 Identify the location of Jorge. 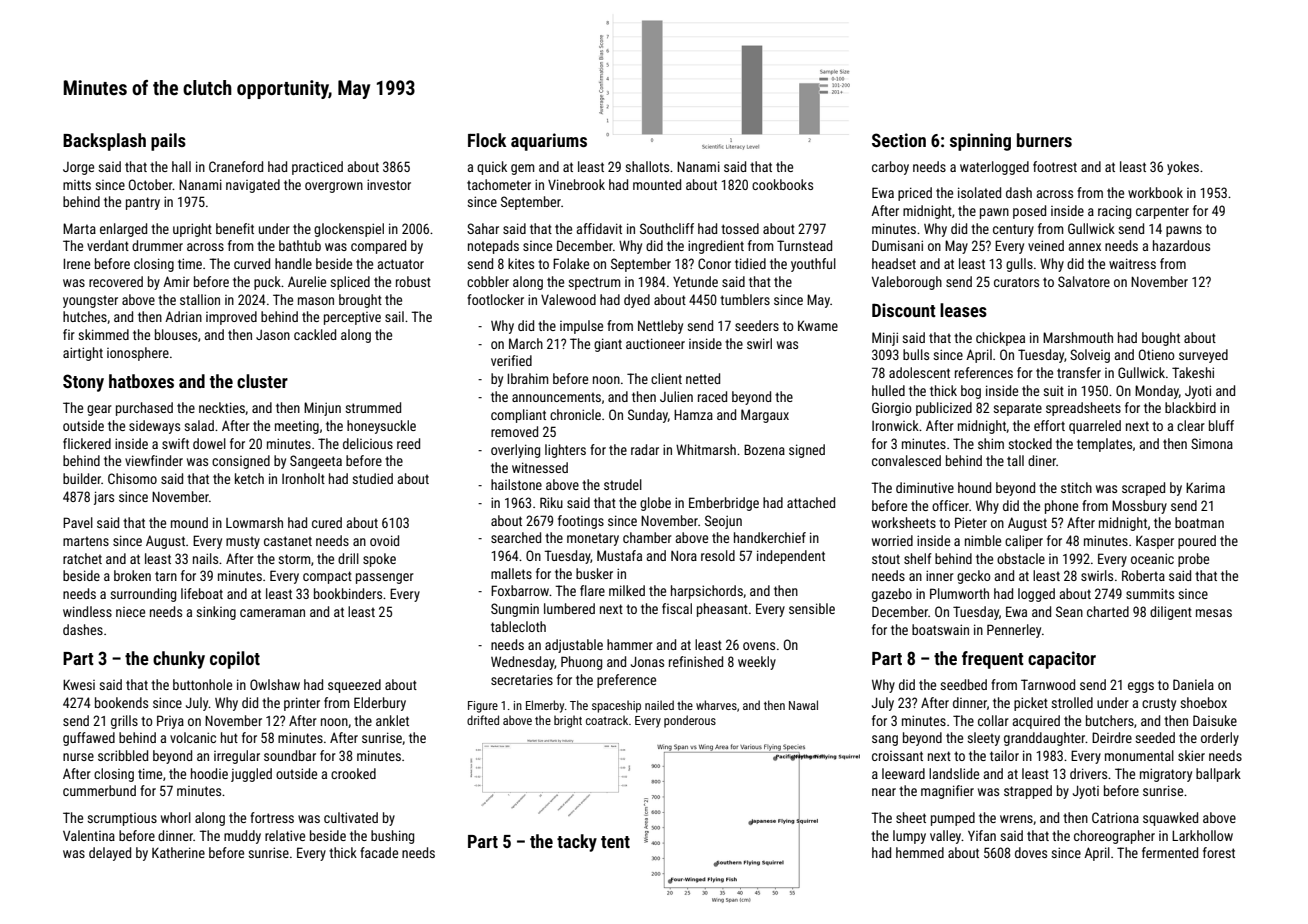
(78, 168).
